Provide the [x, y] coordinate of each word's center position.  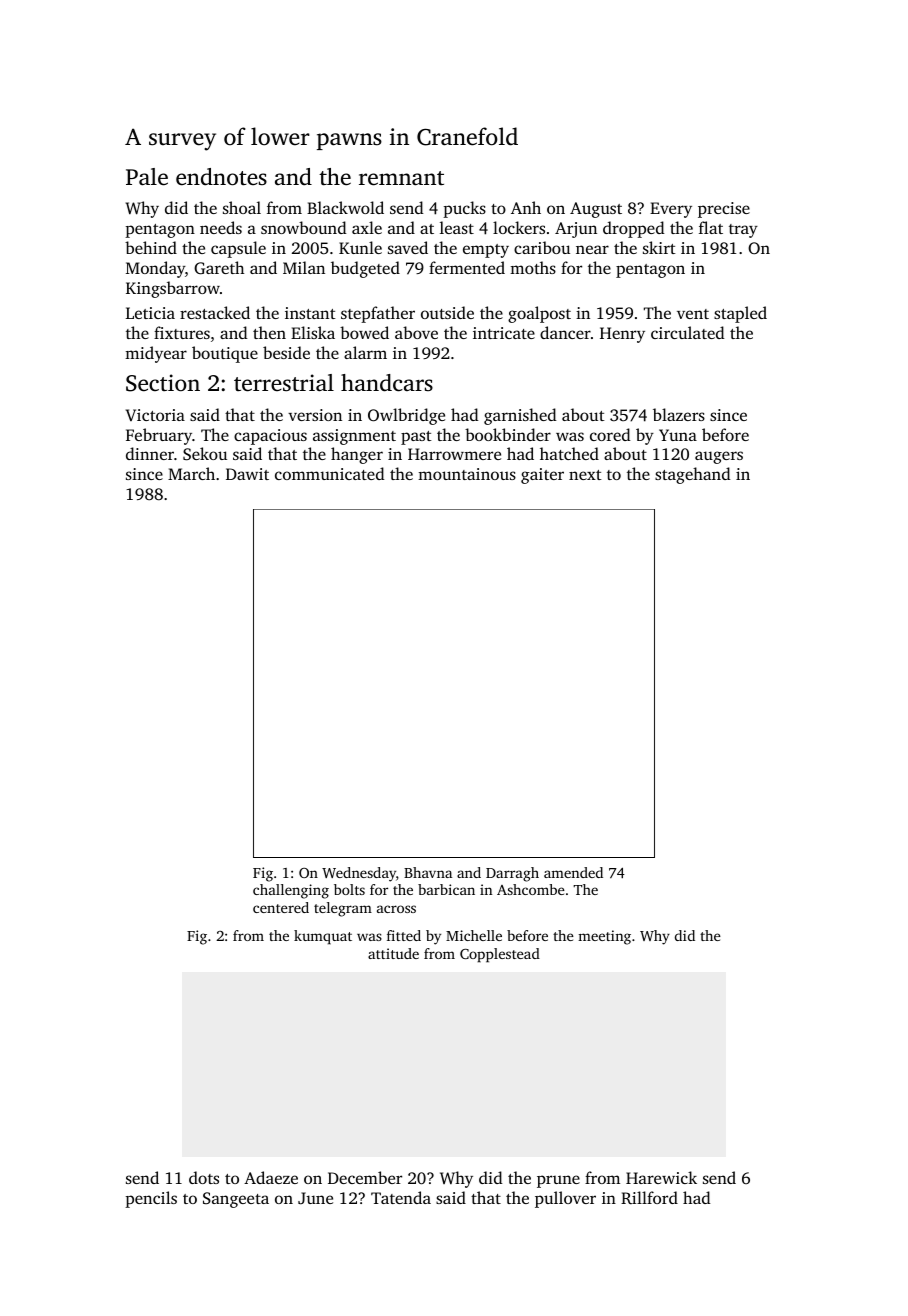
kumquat [323, 937]
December [365, 1177]
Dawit [247, 474]
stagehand [693, 475]
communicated [330, 473]
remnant [401, 178]
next [585, 475]
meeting [604, 937]
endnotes [221, 177]
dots [204, 1177]
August [596, 210]
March [191, 473]
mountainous [467, 474]
